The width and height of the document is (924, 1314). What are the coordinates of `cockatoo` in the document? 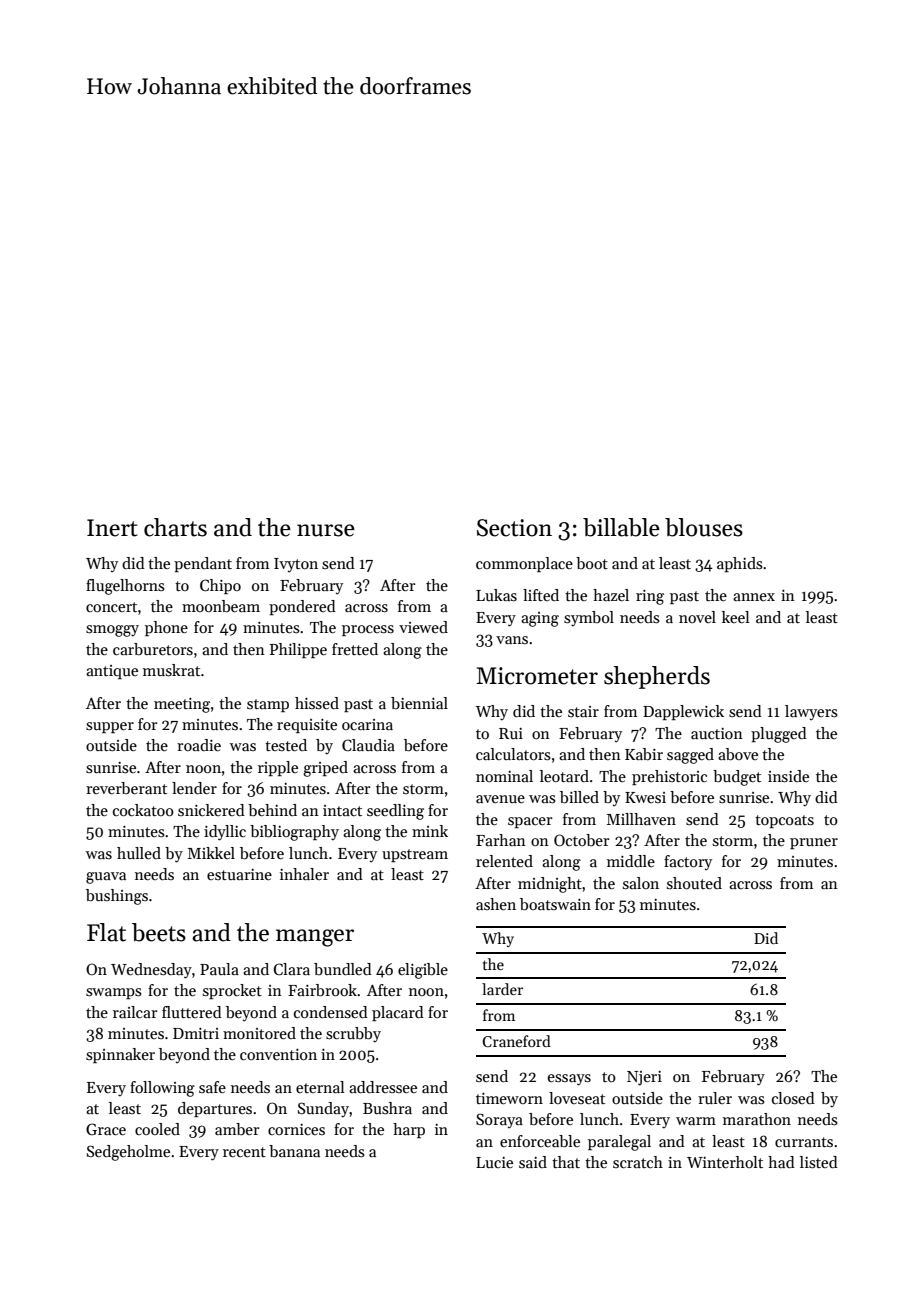 It's located at (143, 810).
